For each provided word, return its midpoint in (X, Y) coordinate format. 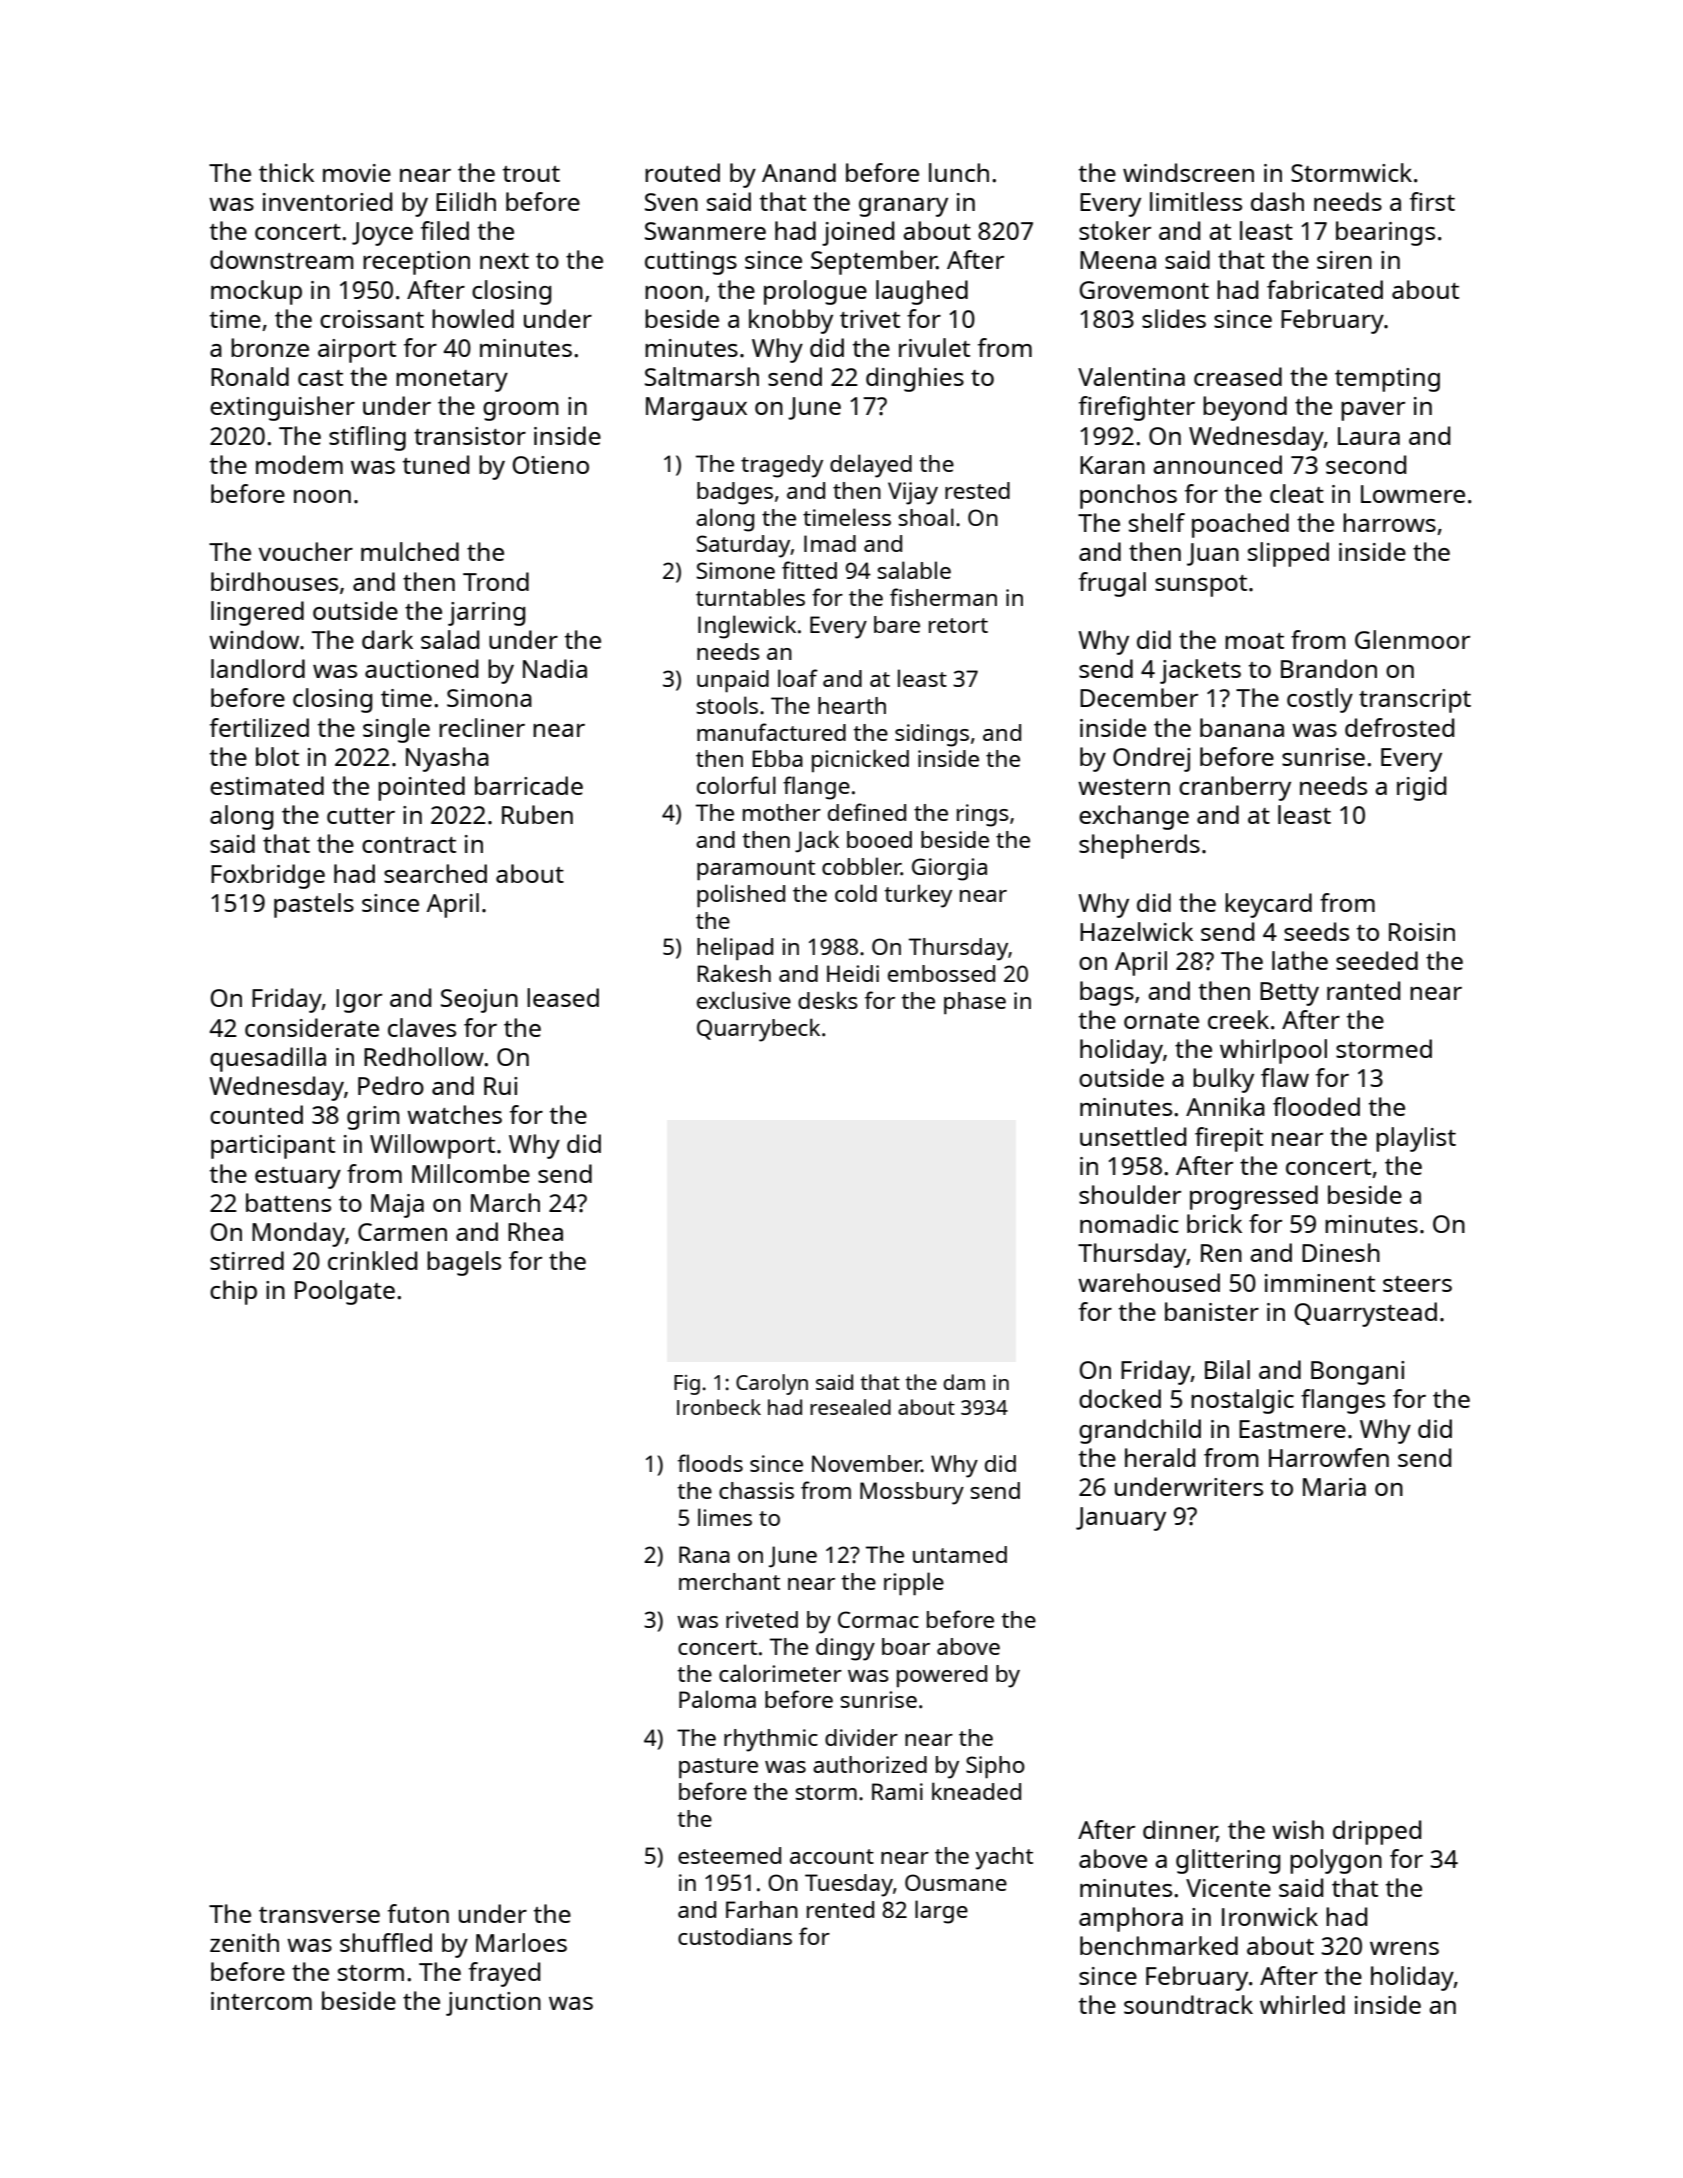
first (1432, 201)
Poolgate (345, 1292)
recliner (482, 727)
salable (914, 570)
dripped (1377, 1832)
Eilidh (466, 201)
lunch (959, 172)
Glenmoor (1412, 639)
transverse (319, 1915)
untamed (960, 1554)
